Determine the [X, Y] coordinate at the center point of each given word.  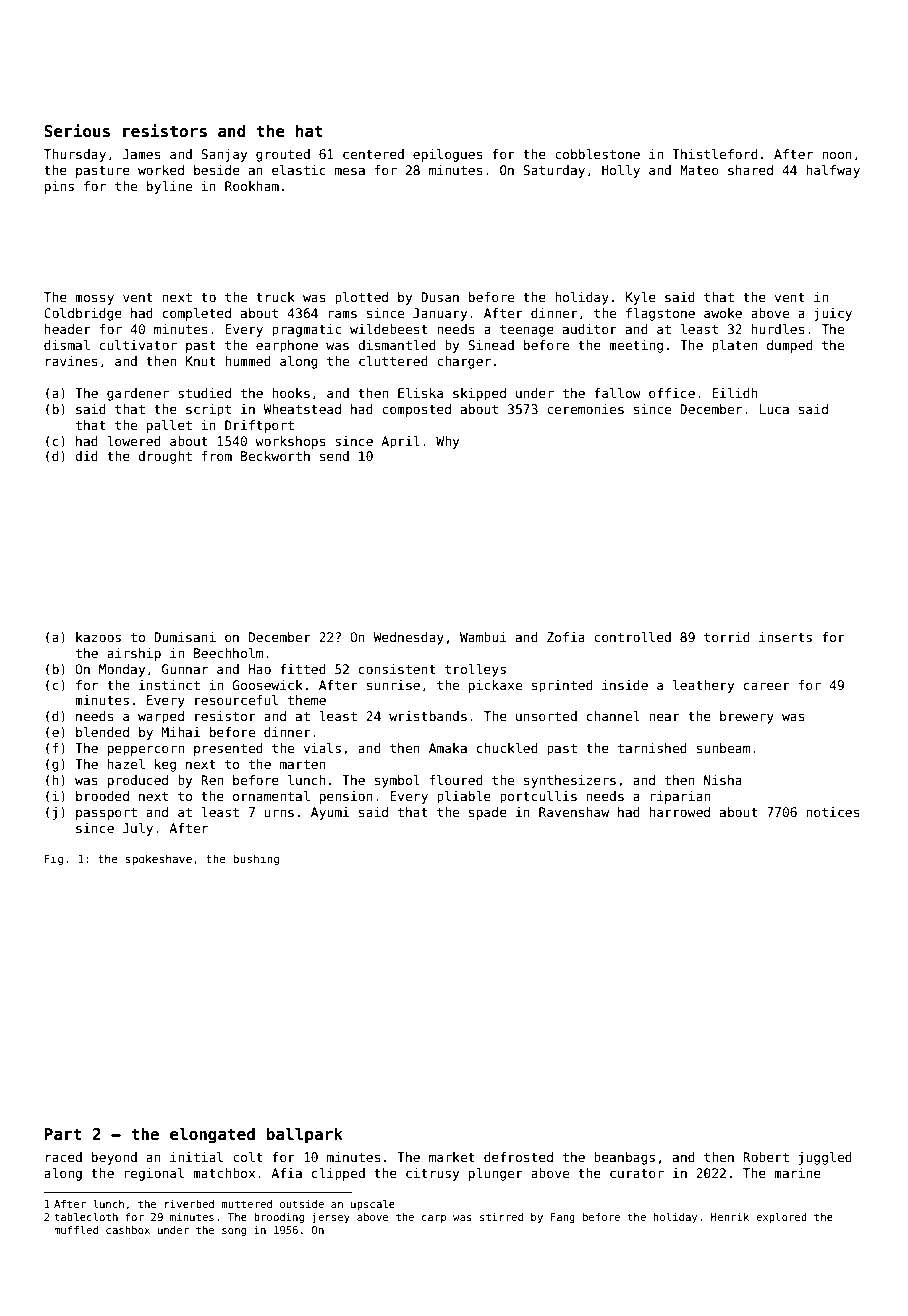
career [767, 686]
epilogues [448, 155]
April [400, 442]
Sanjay [224, 155]
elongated [212, 1135]
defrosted [518, 1157]
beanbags [624, 1158]
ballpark [304, 1135]
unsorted [546, 716]
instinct [169, 685]
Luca [774, 409]
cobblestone [597, 154]
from [217, 456]
